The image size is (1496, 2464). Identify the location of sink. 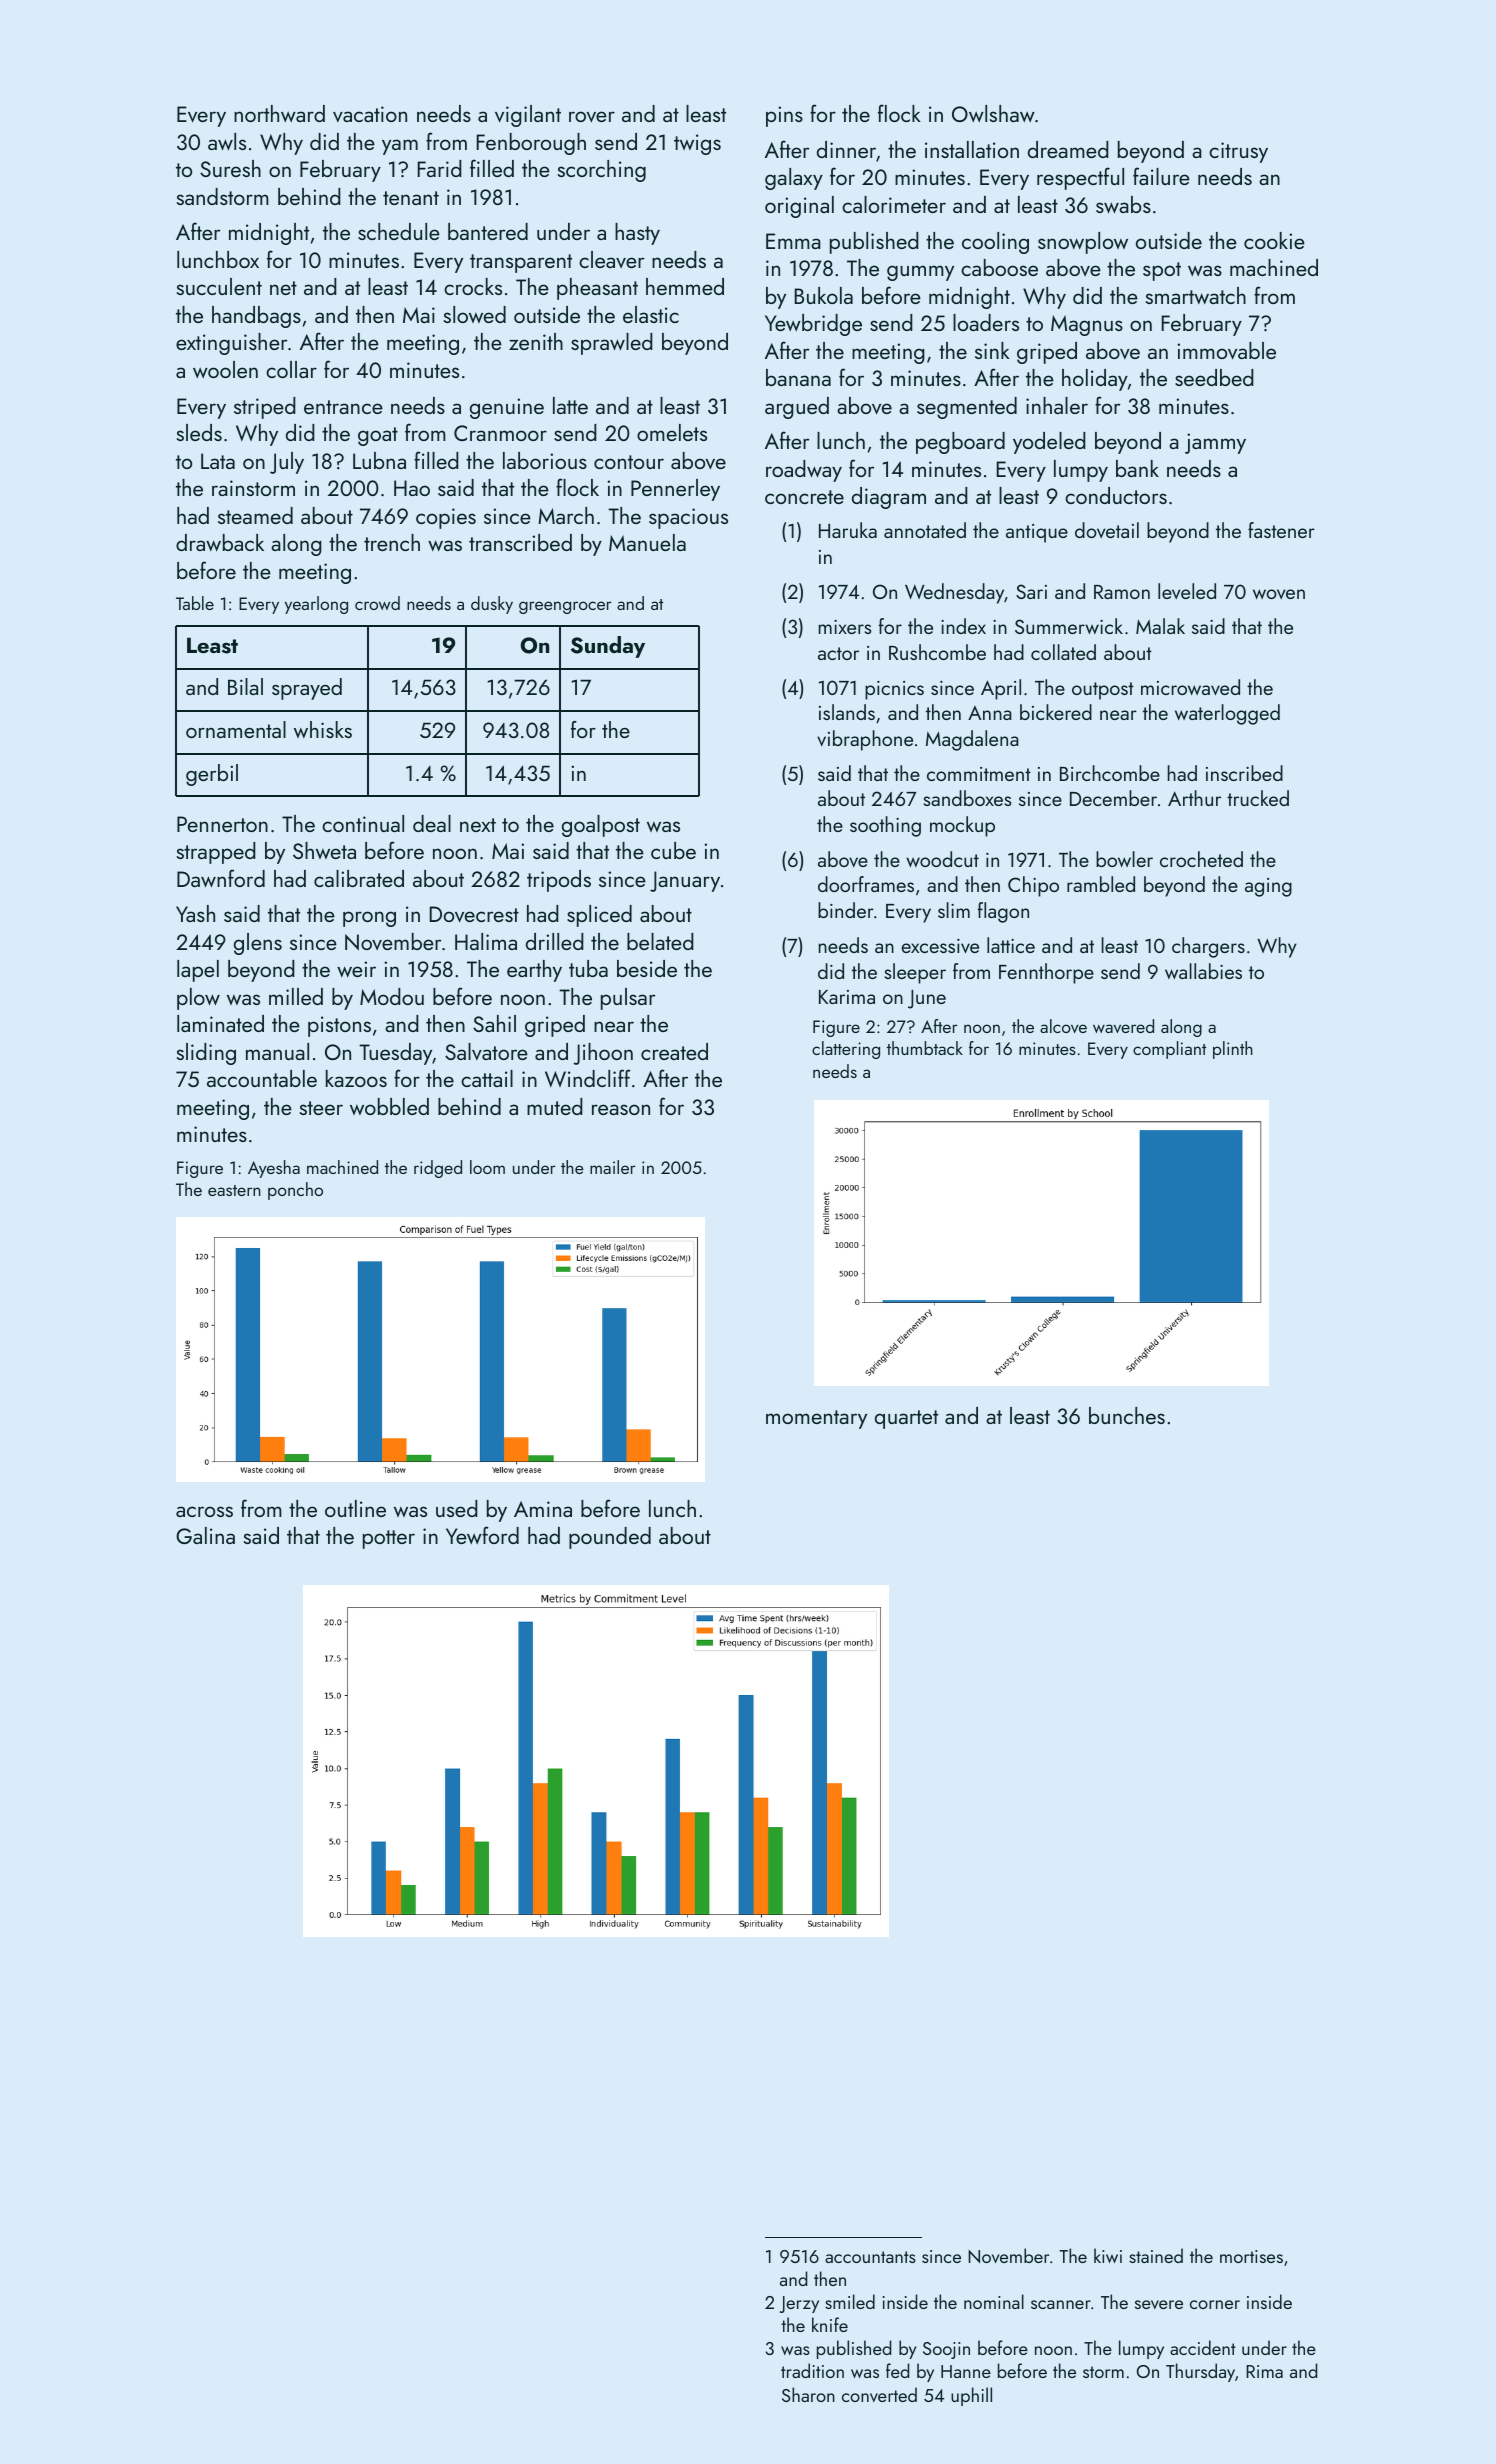
(992, 350).
